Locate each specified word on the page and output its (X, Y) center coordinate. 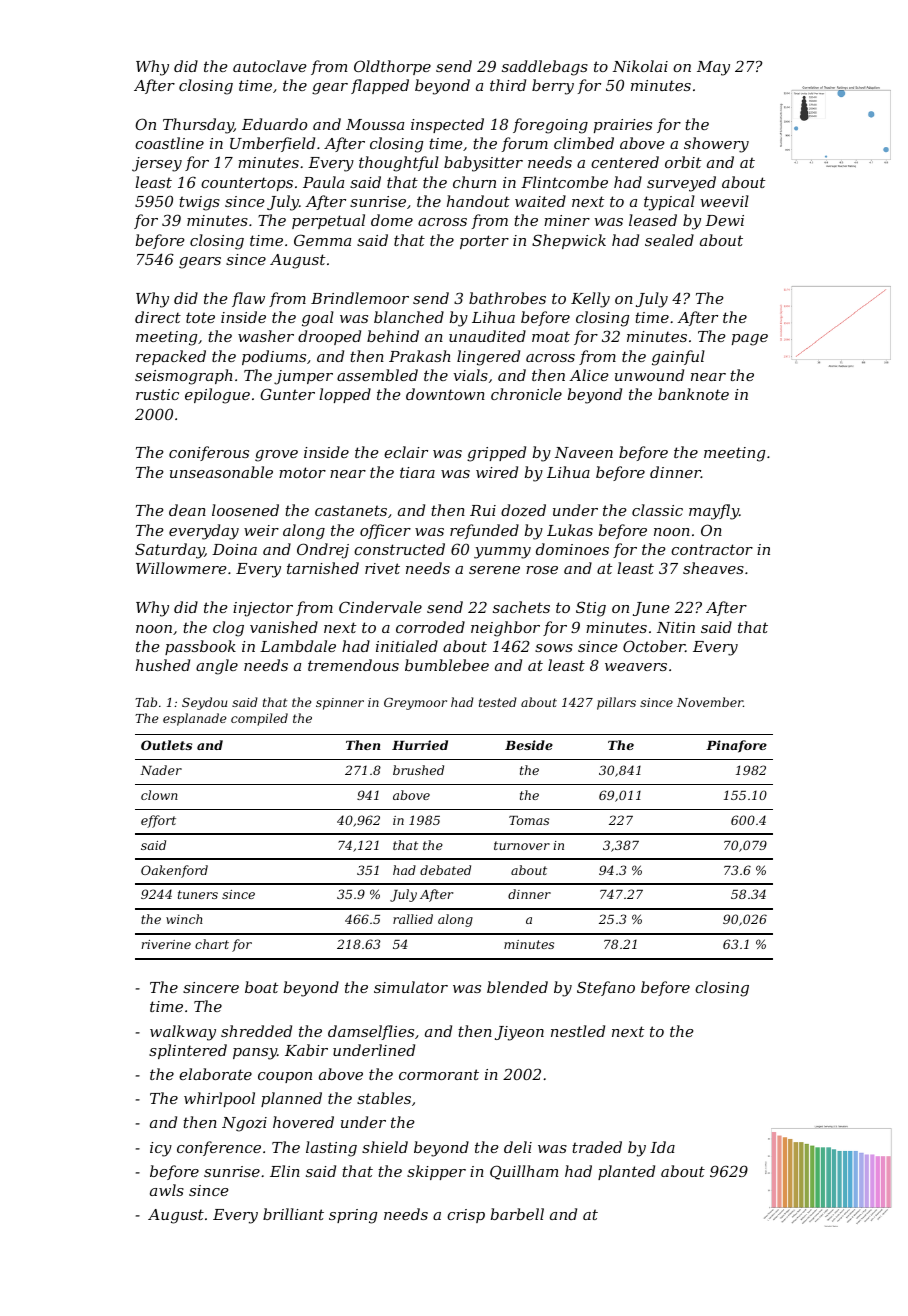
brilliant (293, 1214)
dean (187, 510)
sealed (669, 240)
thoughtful (399, 164)
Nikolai (640, 66)
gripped (496, 454)
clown (159, 795)
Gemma (322, 240)
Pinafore (736, 746)
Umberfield (272, 144)
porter (484, 242)
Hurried (420, 745)
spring (353, 1216)
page (750, 340)
